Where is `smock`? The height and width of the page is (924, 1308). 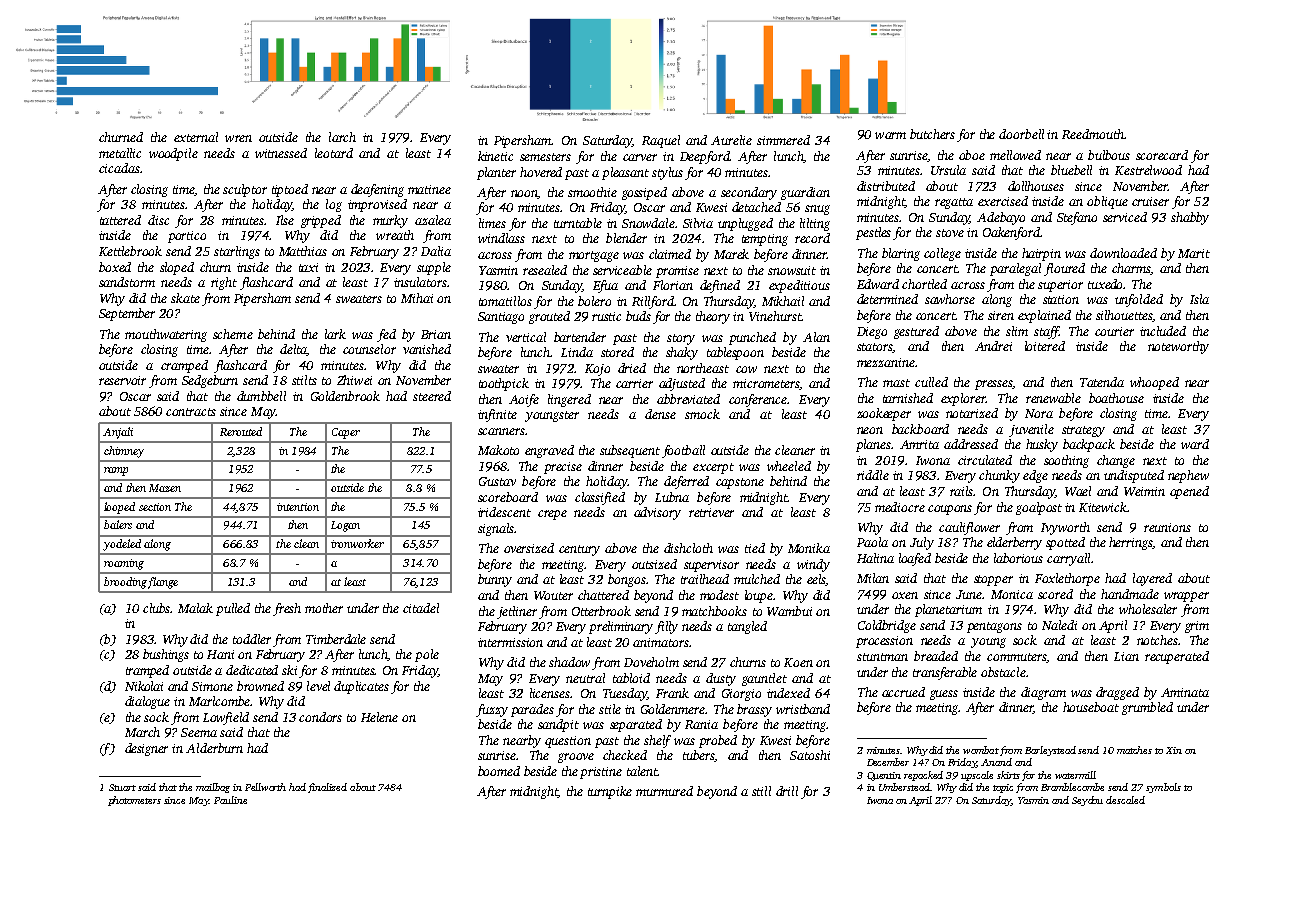
smock is located at coordinates (702, 414).
